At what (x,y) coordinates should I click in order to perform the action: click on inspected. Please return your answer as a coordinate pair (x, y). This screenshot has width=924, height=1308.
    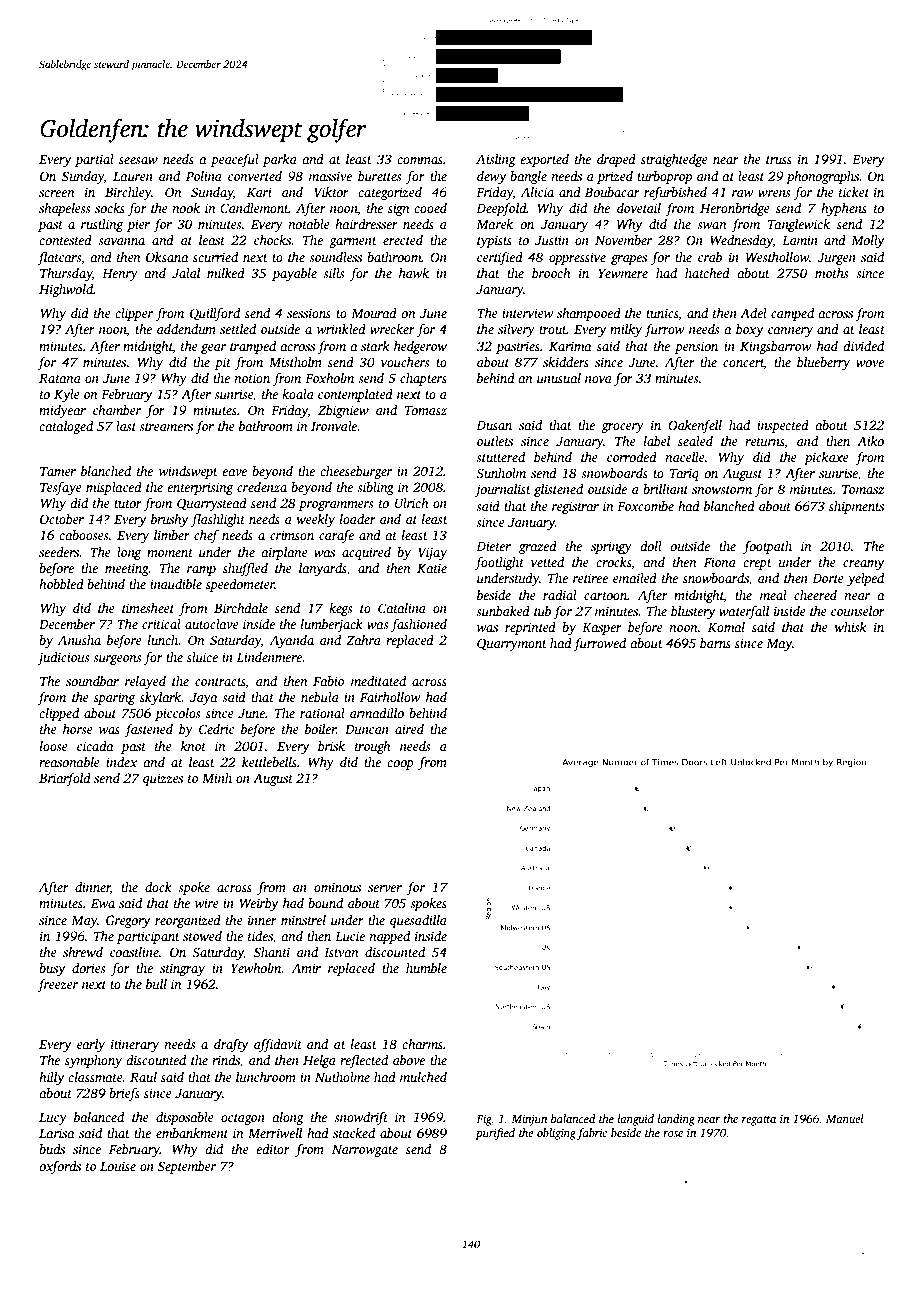
    Looking at the image, I should click on (783, 426).
